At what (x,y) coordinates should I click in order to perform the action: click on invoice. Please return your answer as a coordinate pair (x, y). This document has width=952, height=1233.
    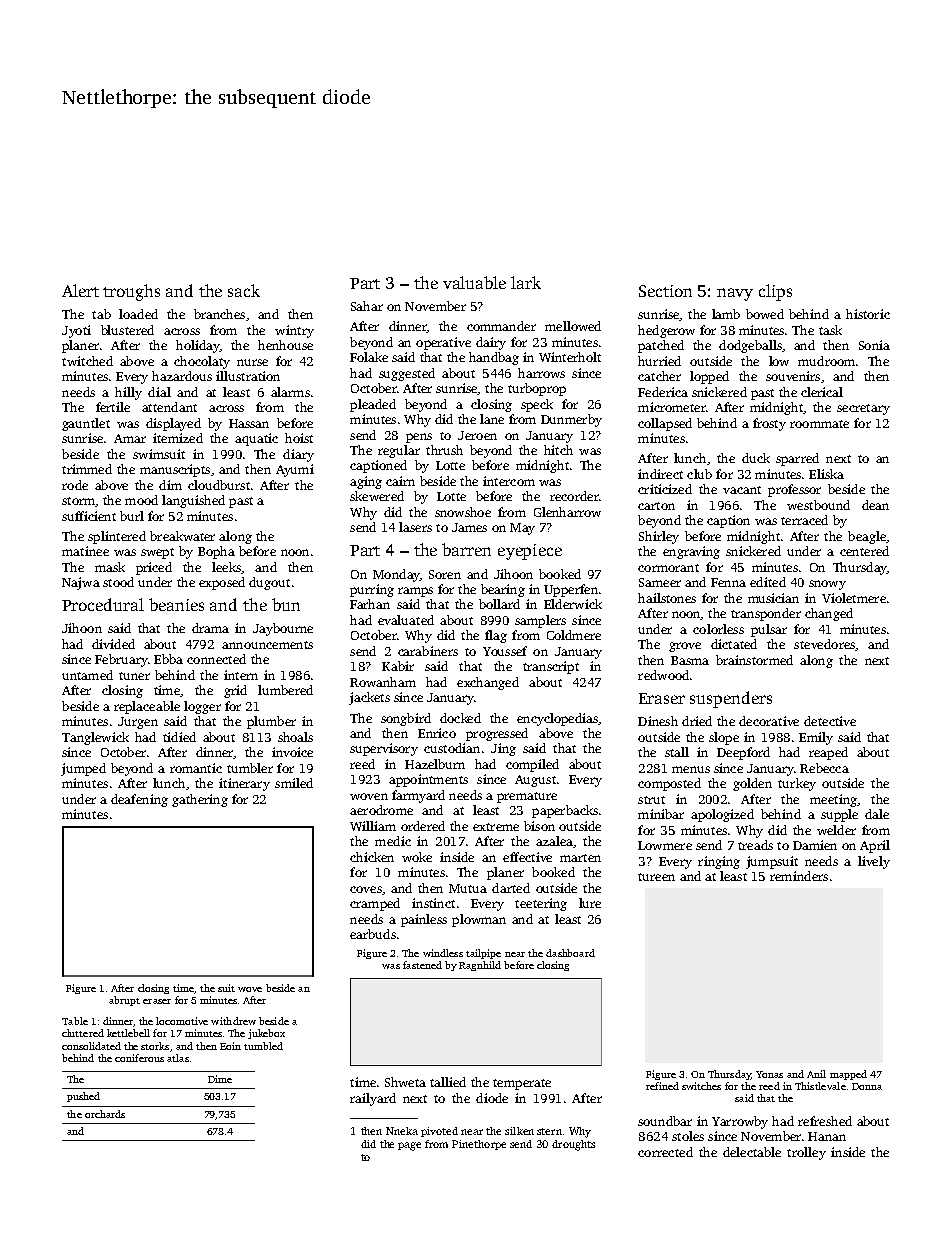
    Looking at the image, I should click on (292, 752).
